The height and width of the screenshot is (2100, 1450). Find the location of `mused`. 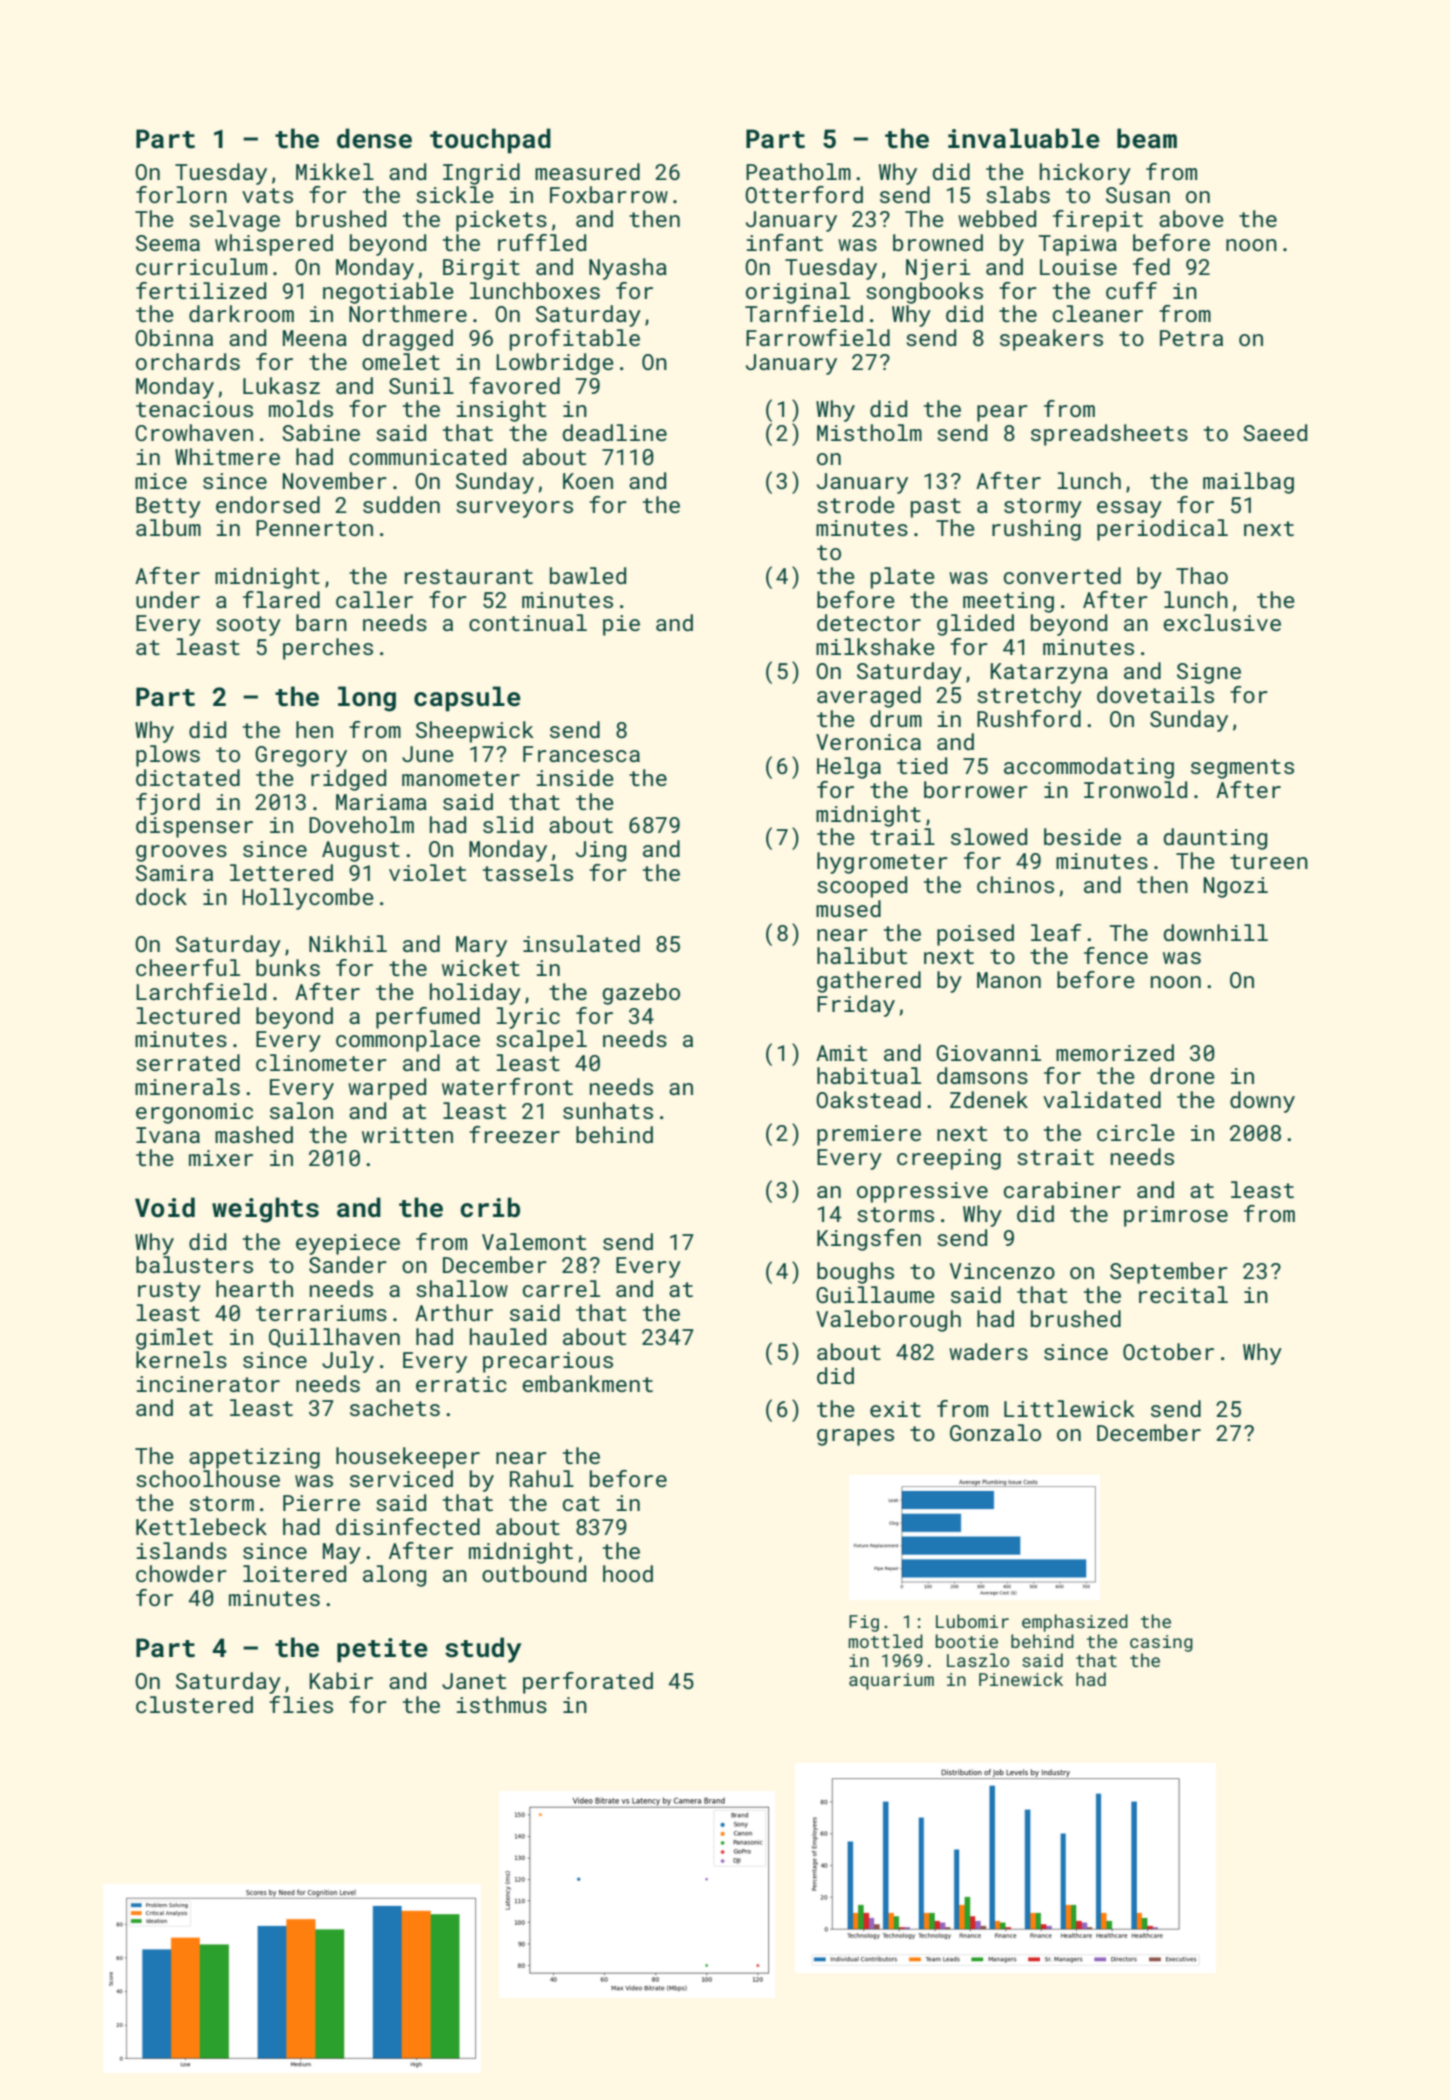

mused is located at coordinates (848, 908).
